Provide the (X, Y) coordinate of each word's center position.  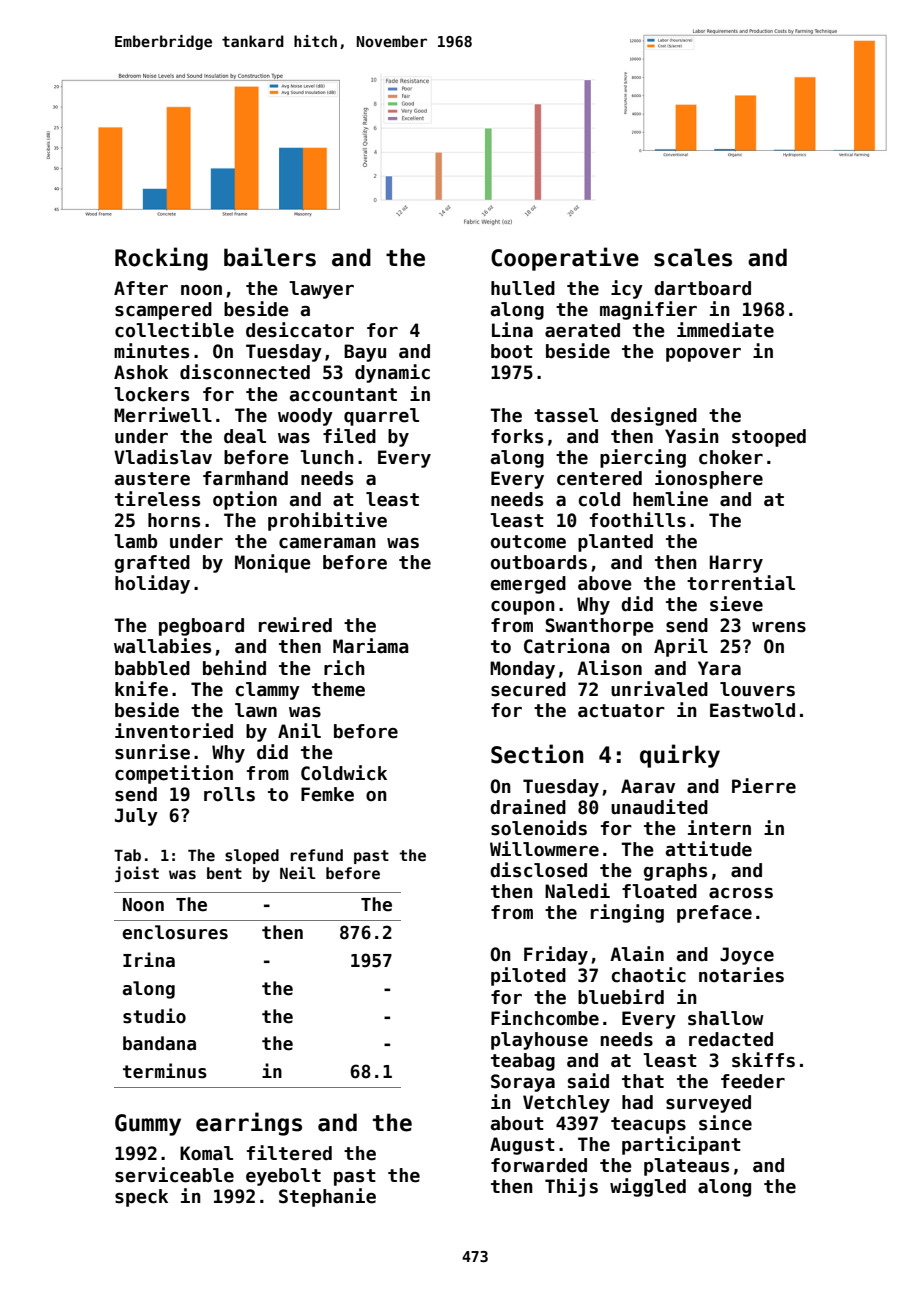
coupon (523, 608)
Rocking (161, 259)
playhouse (539, 1041)
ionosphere (709, 479)
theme (338, 689)
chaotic (648, 975)
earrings (249, 1124)
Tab (127, 855)
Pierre (764, 786)
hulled (523, 288)
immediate (725, 330)
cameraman (327, 543)
